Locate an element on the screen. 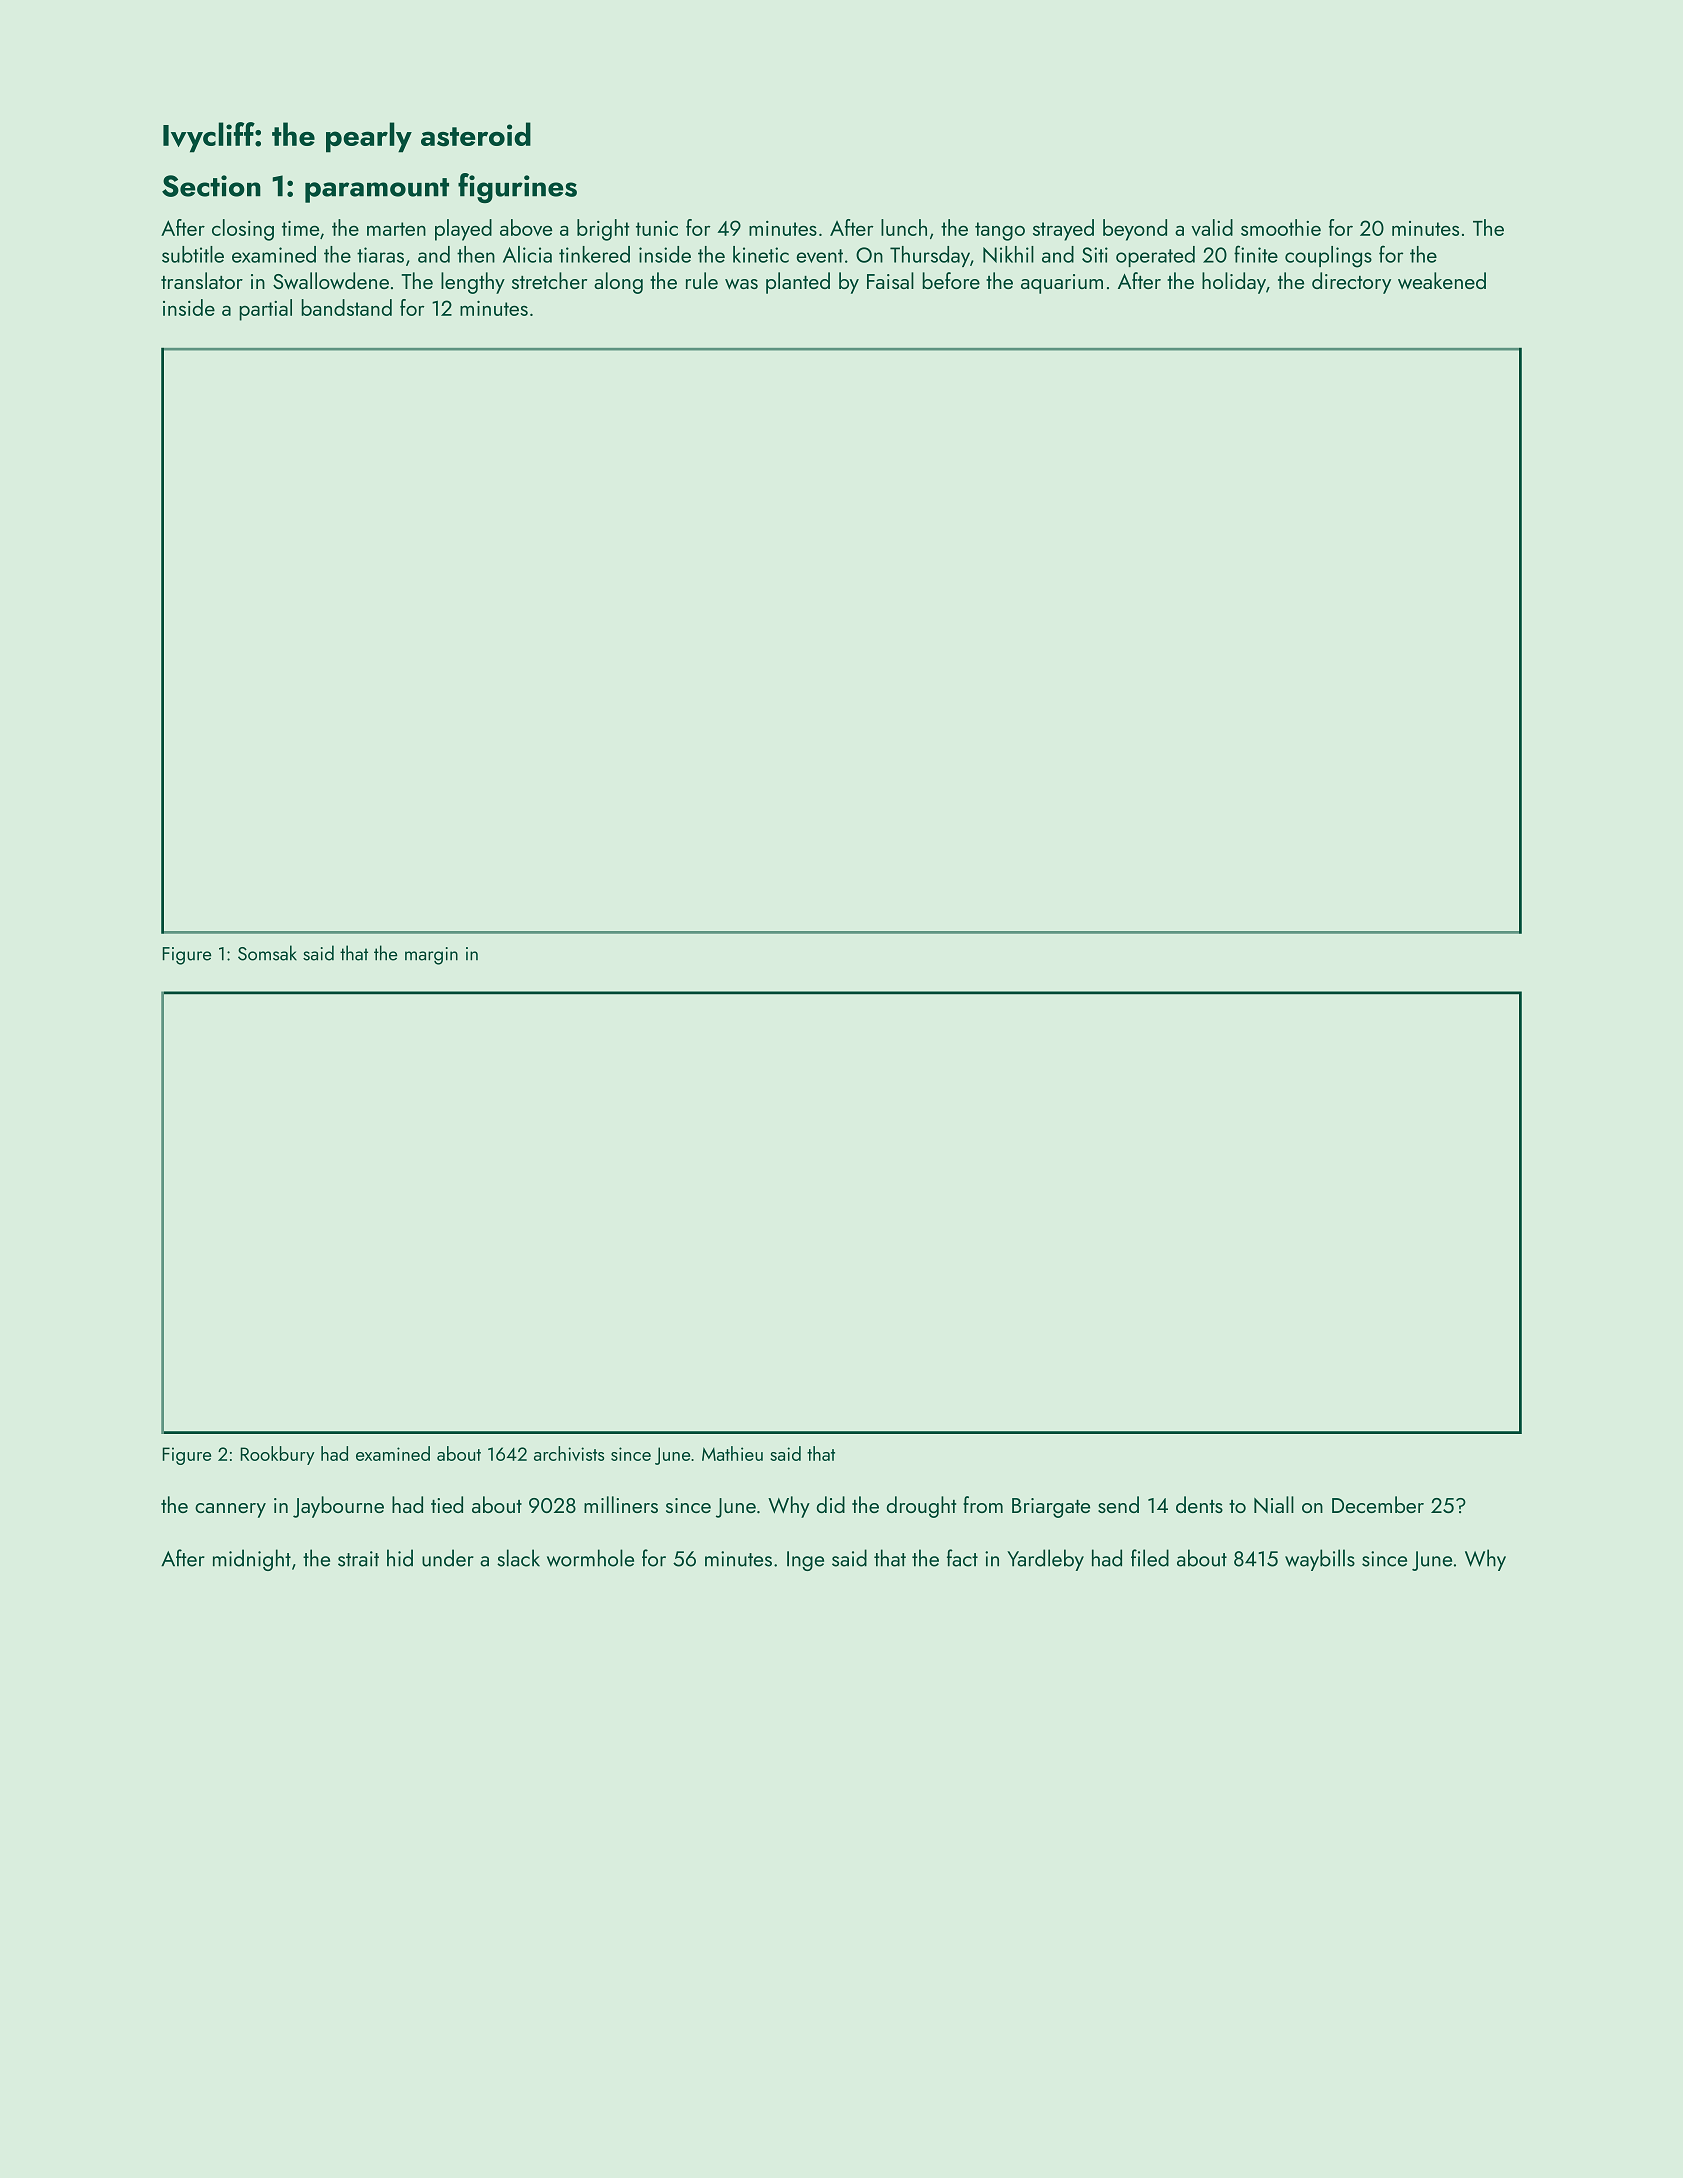 The height and width of the screenshot is (2178, 1683). margin is located at coordinates (431, 956).
